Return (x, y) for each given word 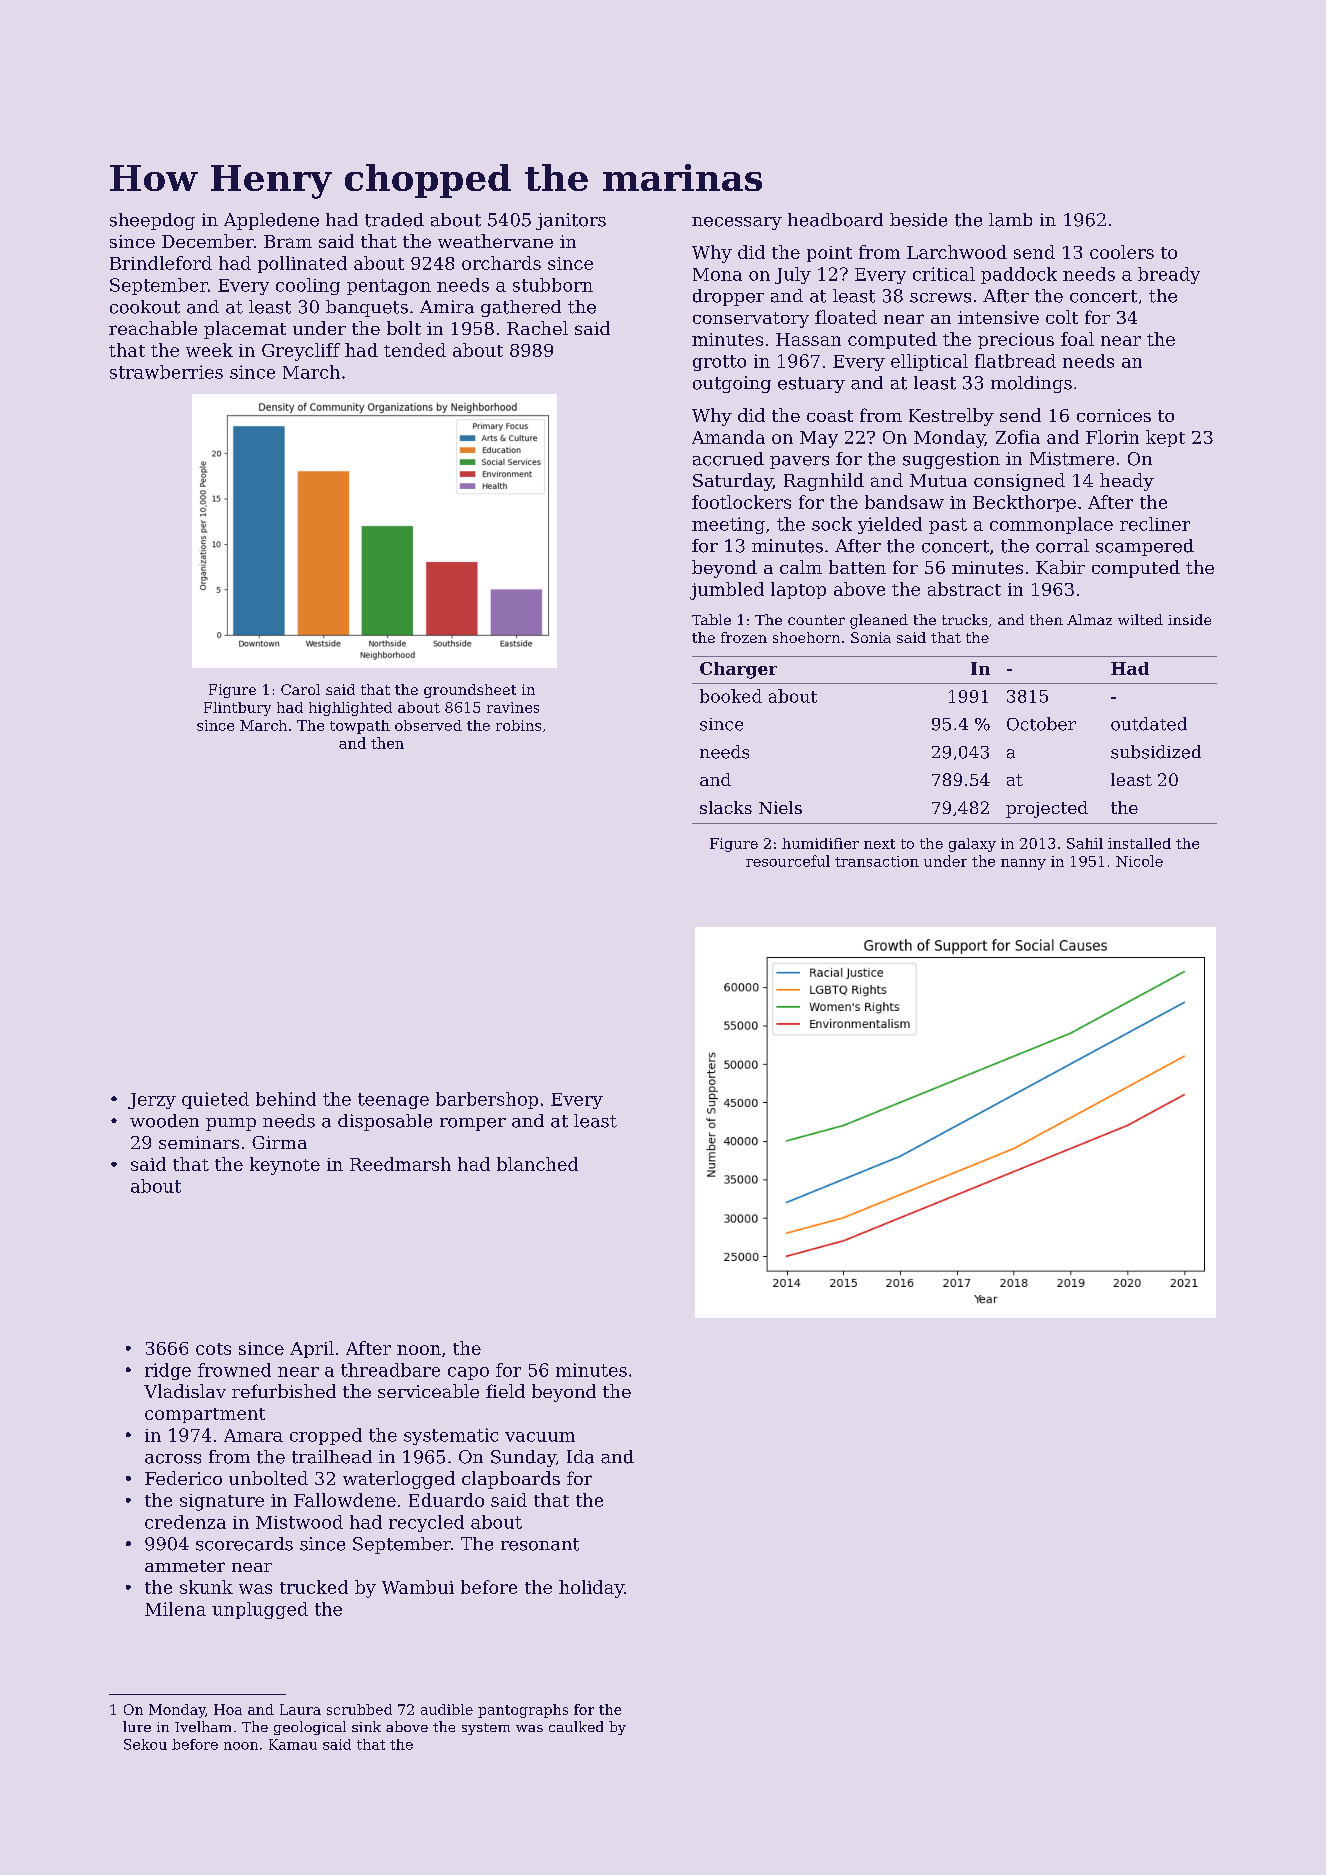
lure (137, 1726)
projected (1047, 809)
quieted (215, 1100)
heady (1127, 482)
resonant (540, 1544)
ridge (168, 1371)
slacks (726, 807)
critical (944, 274)
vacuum (540, 1437)
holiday (591, 1589)
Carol (300, 689)
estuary (811, 385)
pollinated (302, 264)
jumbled (727, 591)
